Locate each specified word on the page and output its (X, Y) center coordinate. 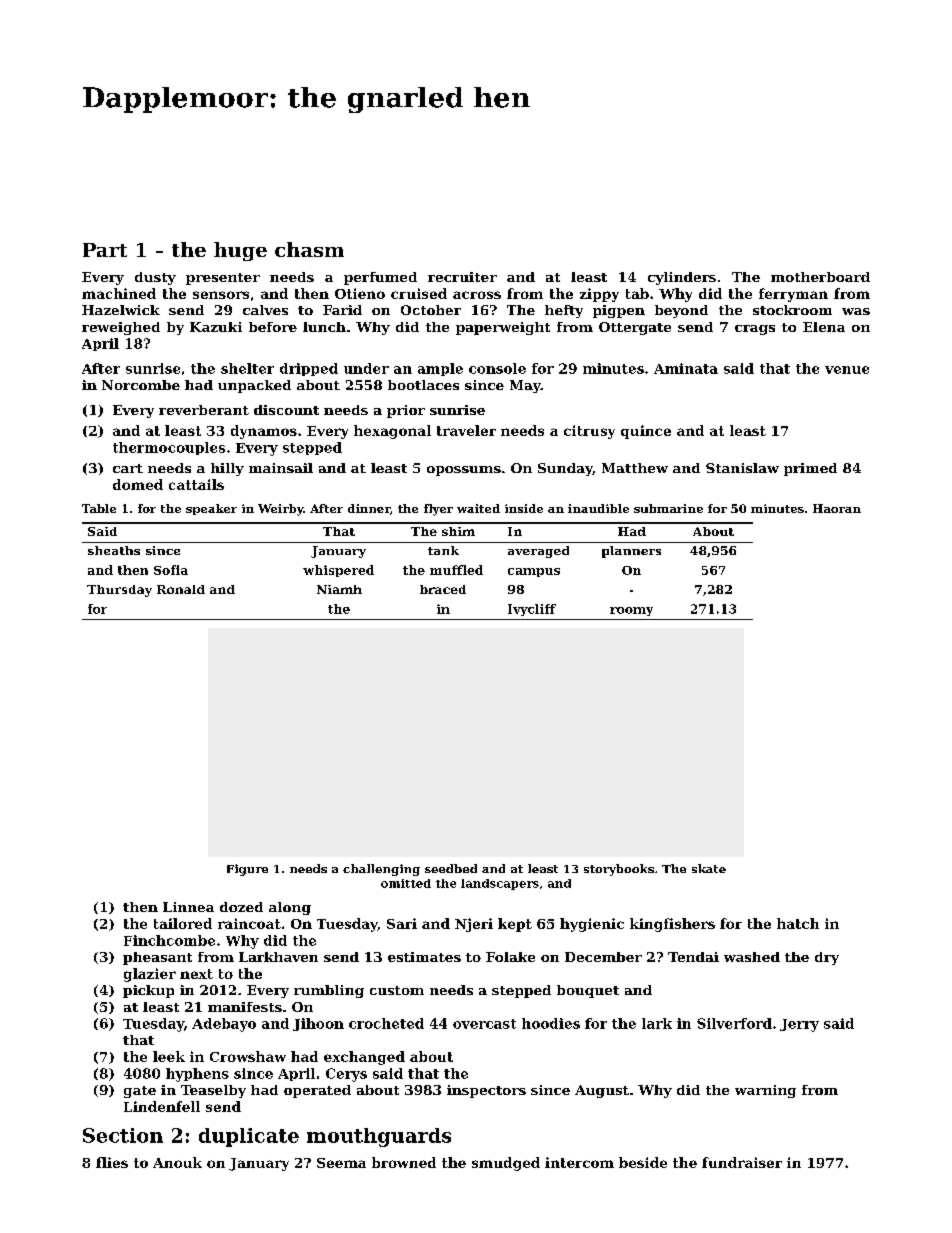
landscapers (500, 884)
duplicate (249, 1137)
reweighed (121, 328)
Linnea (188, 907)
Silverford (734, 1023)
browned (404, 1162)
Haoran (837, 508)
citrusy (589, 432)
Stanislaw (742, 468)
